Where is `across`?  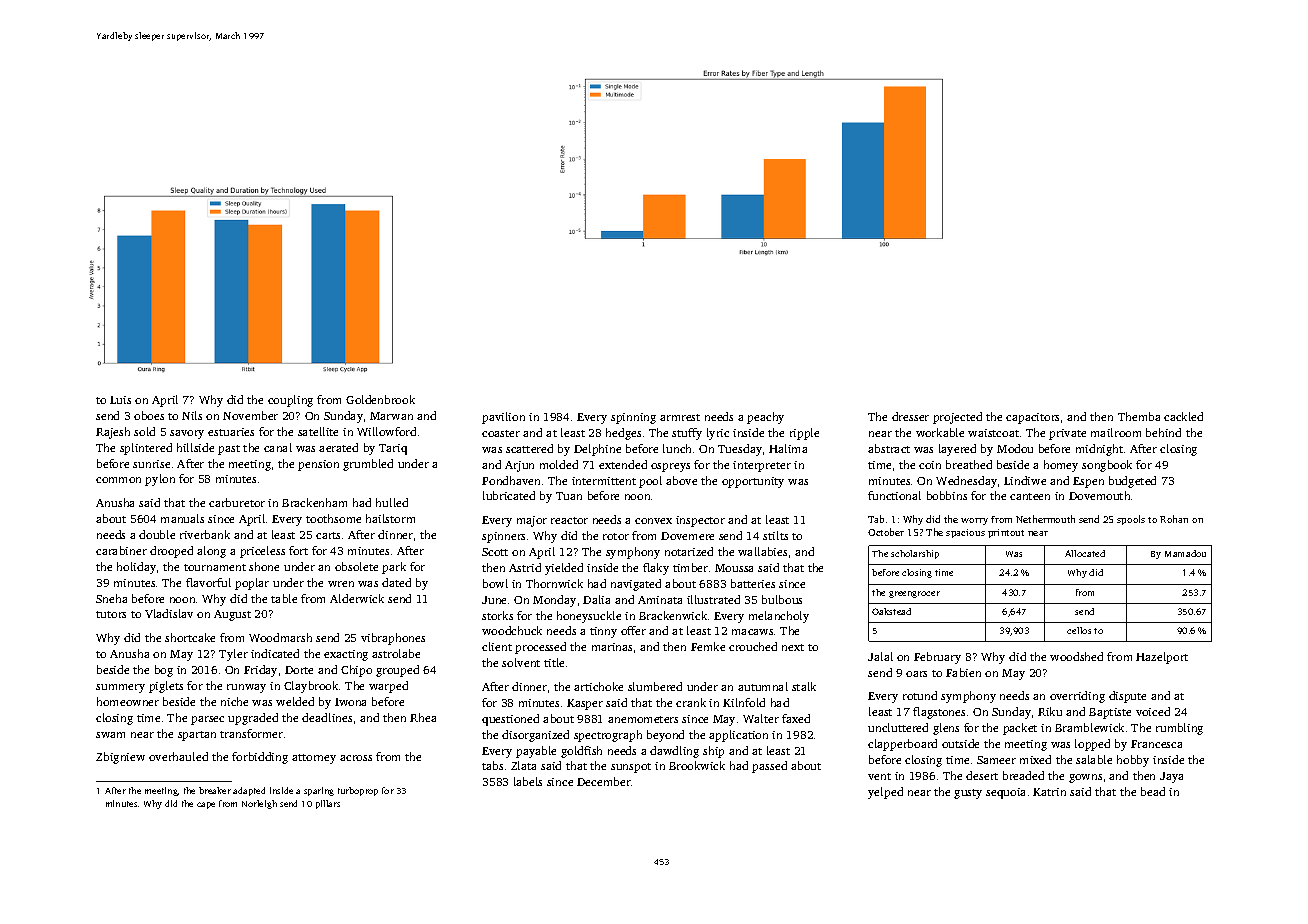
across is located at coordinates (356, 758).
